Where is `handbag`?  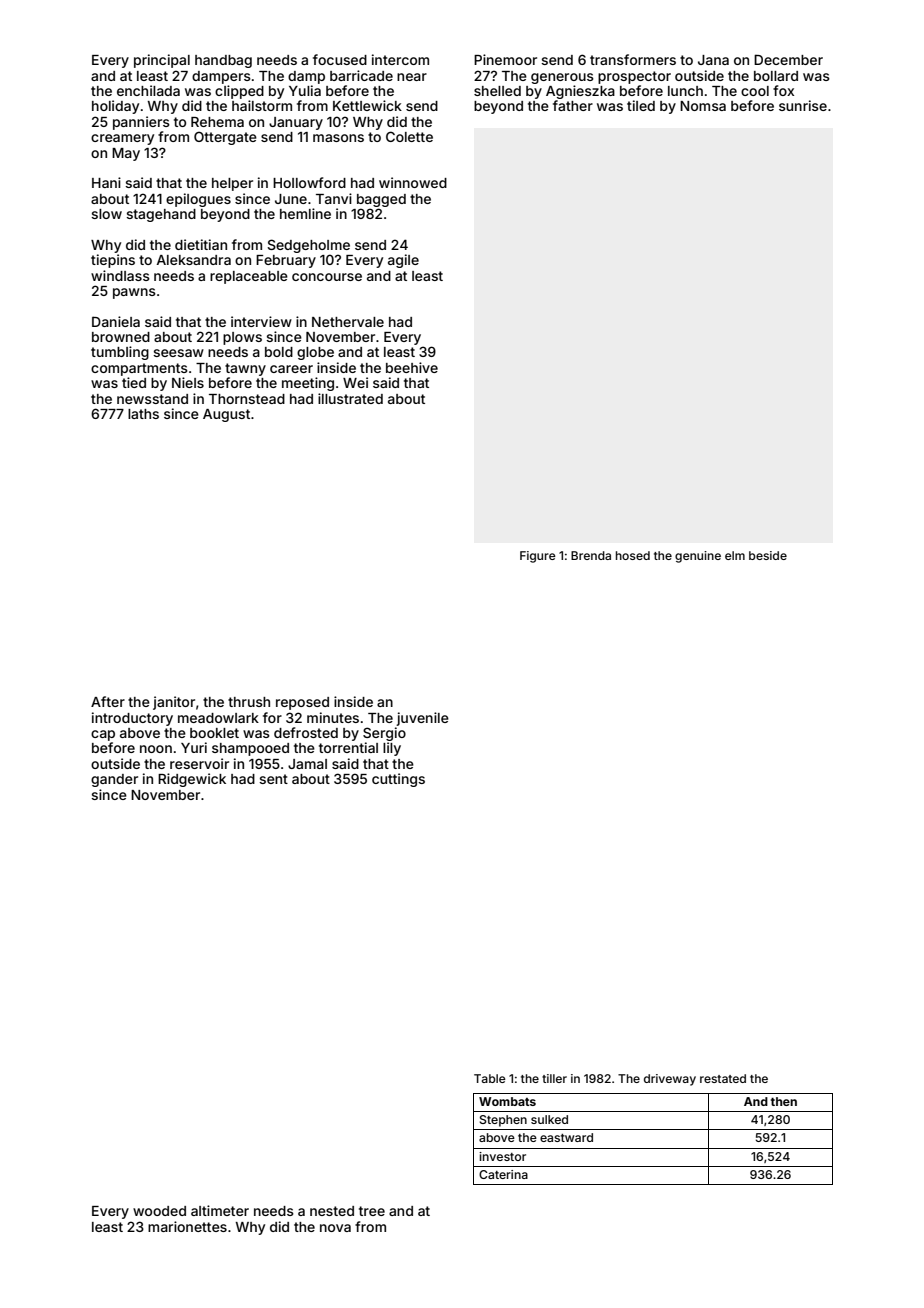
handbag is located at coordinates (223, 61).
